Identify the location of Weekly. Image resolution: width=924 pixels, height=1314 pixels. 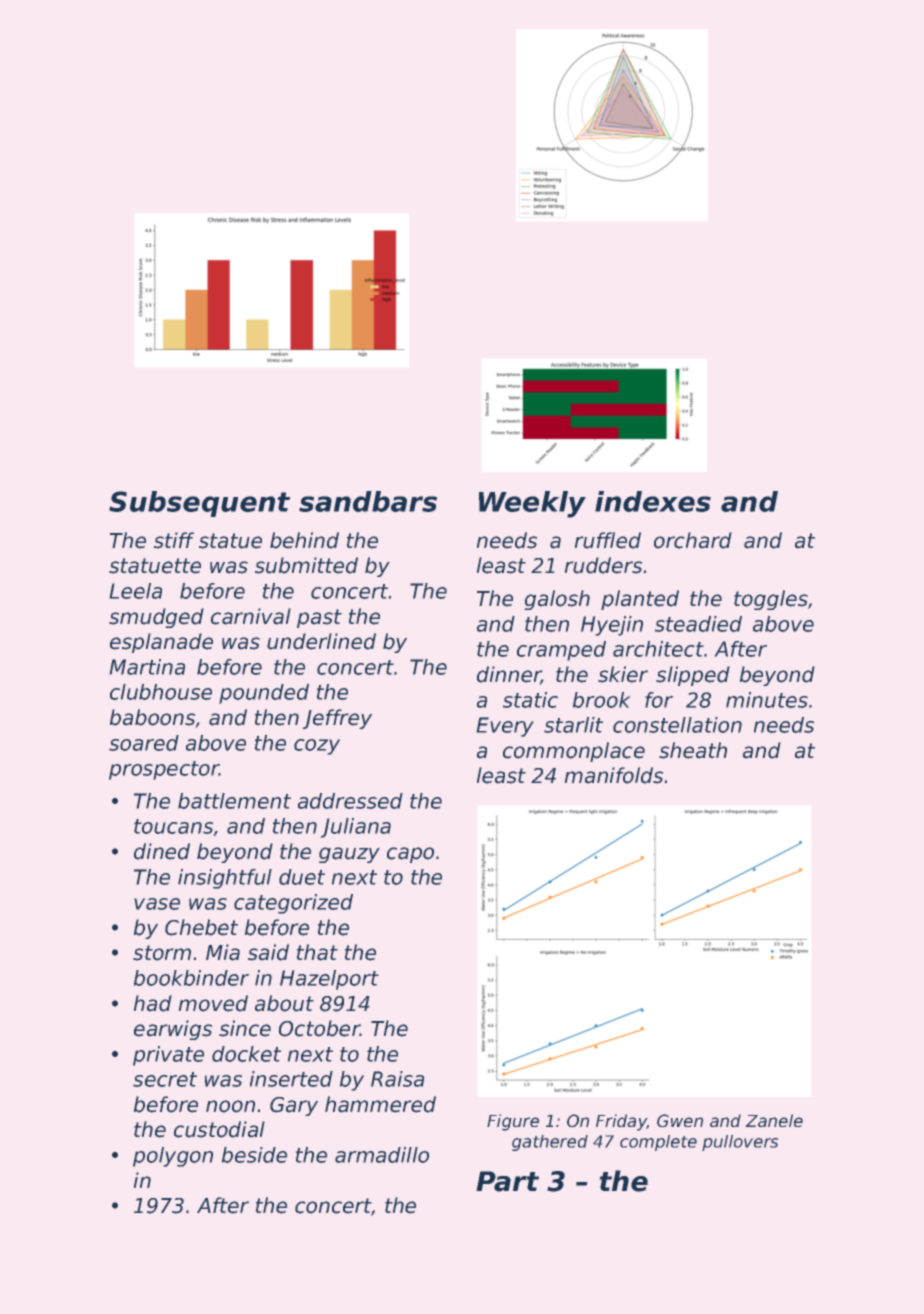
(532, 504).
